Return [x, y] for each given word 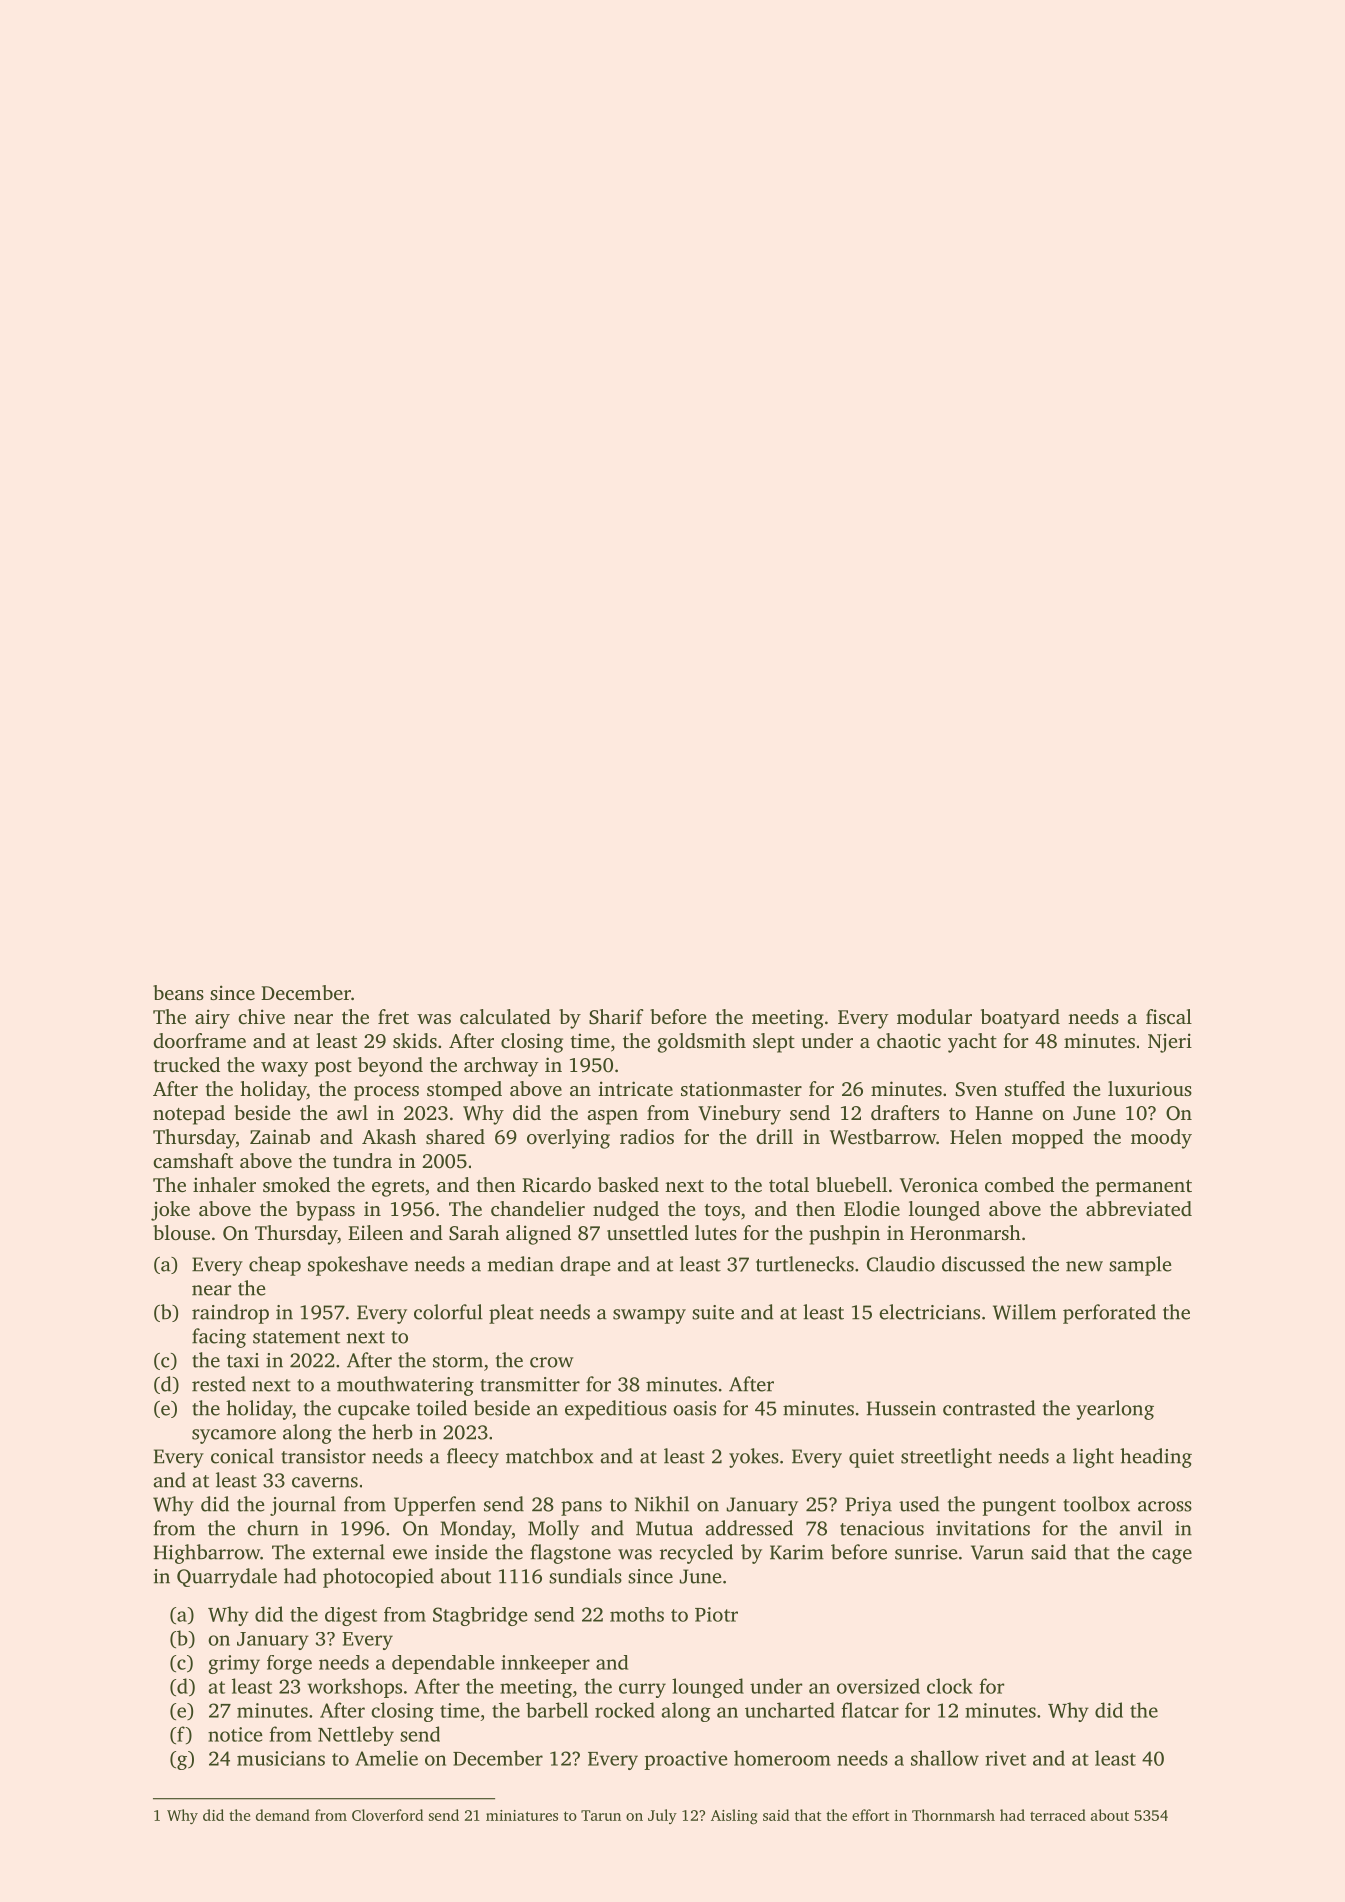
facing [219, 1338]
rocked [625, 1710]
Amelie [386, 1758]
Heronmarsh [965, 1232]
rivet [1005, 1758]
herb [392, 1432]
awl [352, 1112]
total [789, 1184]
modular [934, 1016]
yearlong [1115, 1410]
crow [552, 1362]
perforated [1109, 1314]
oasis [694, 1408]
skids [415, 1040]
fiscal [1169, 1016]
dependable [443, 1664]
